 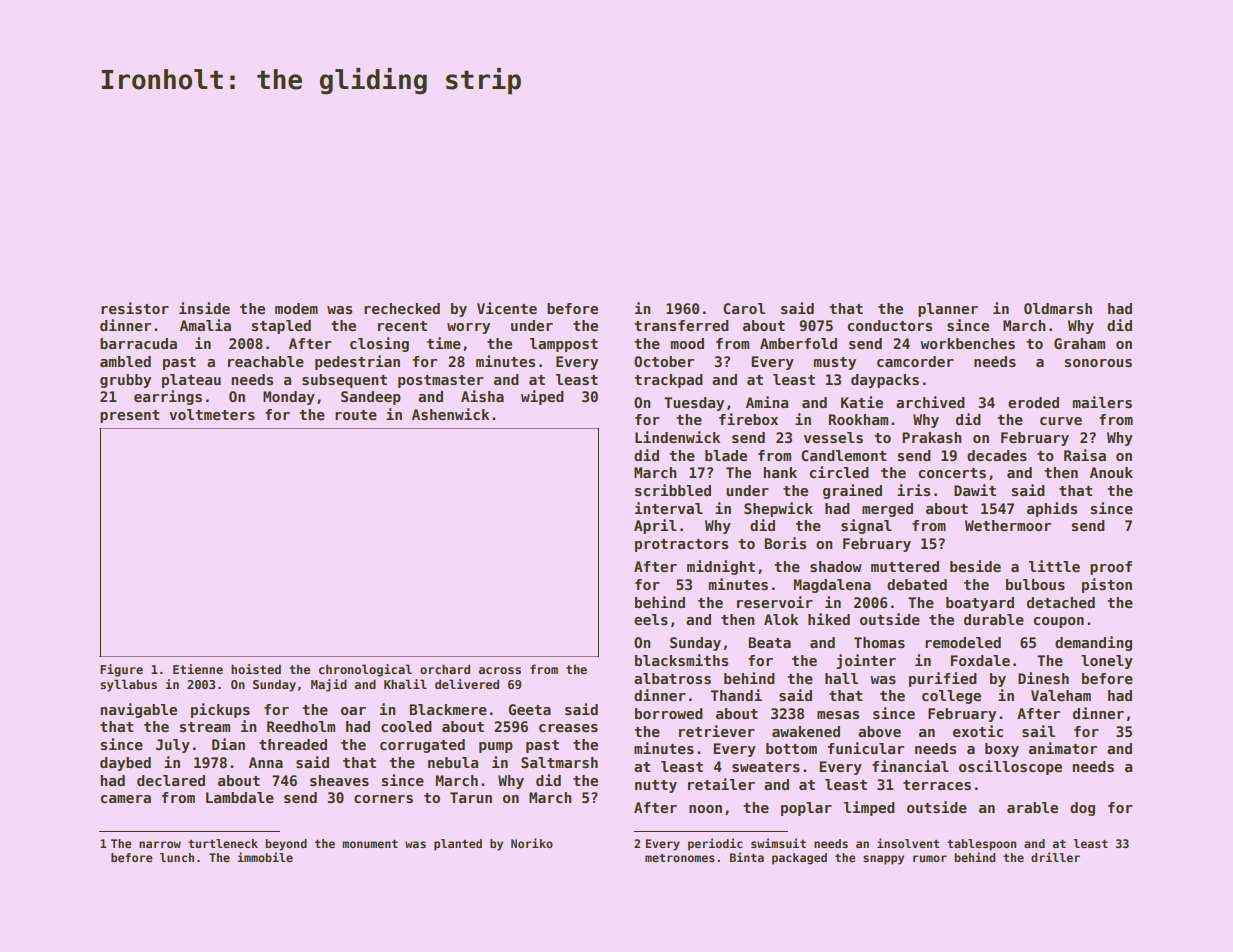 I want to click on sonorous, so click(x=1098, y=363).
